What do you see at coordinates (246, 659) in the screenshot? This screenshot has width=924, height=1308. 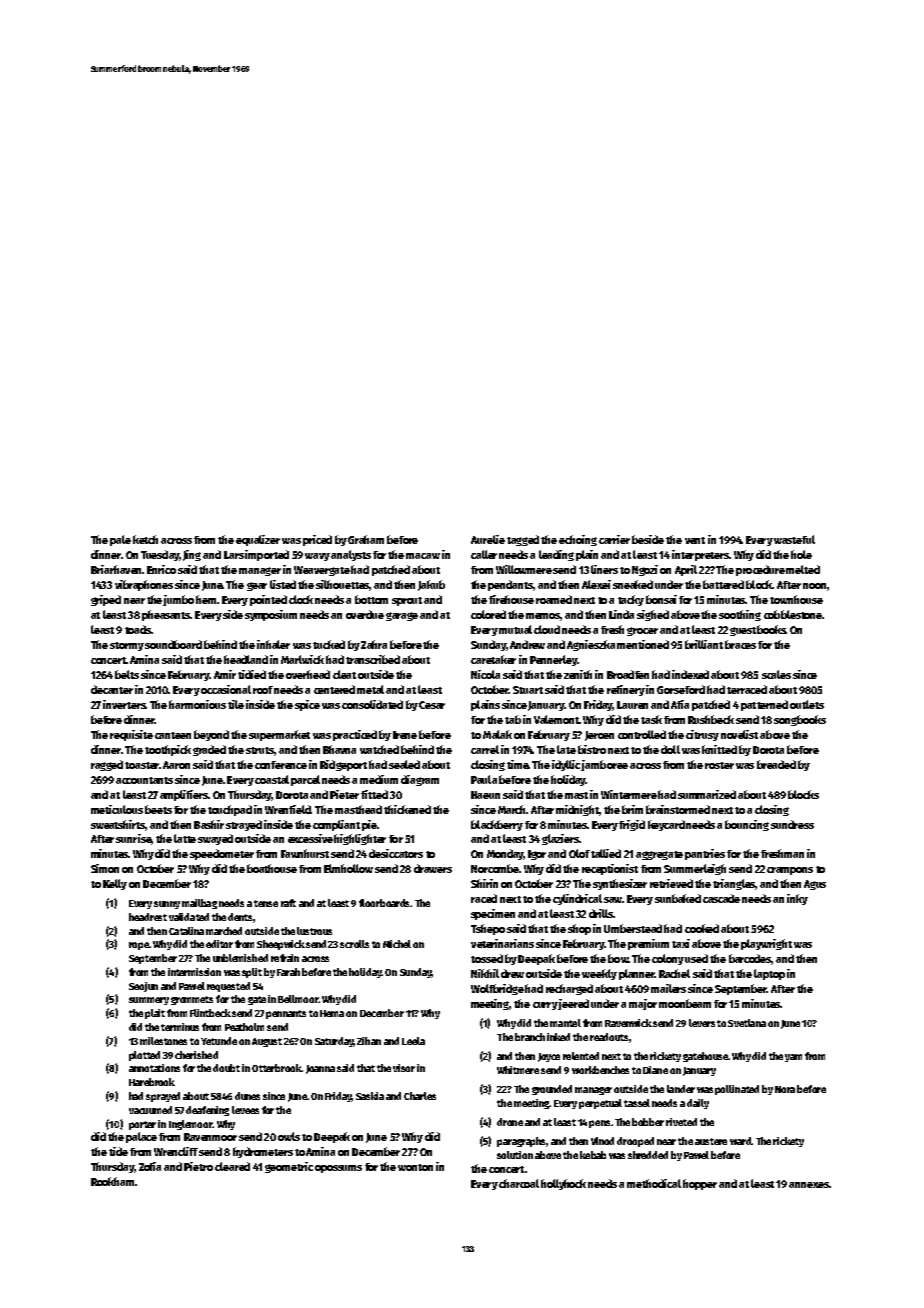 I see `headland` at bounding box center [246, 659].
